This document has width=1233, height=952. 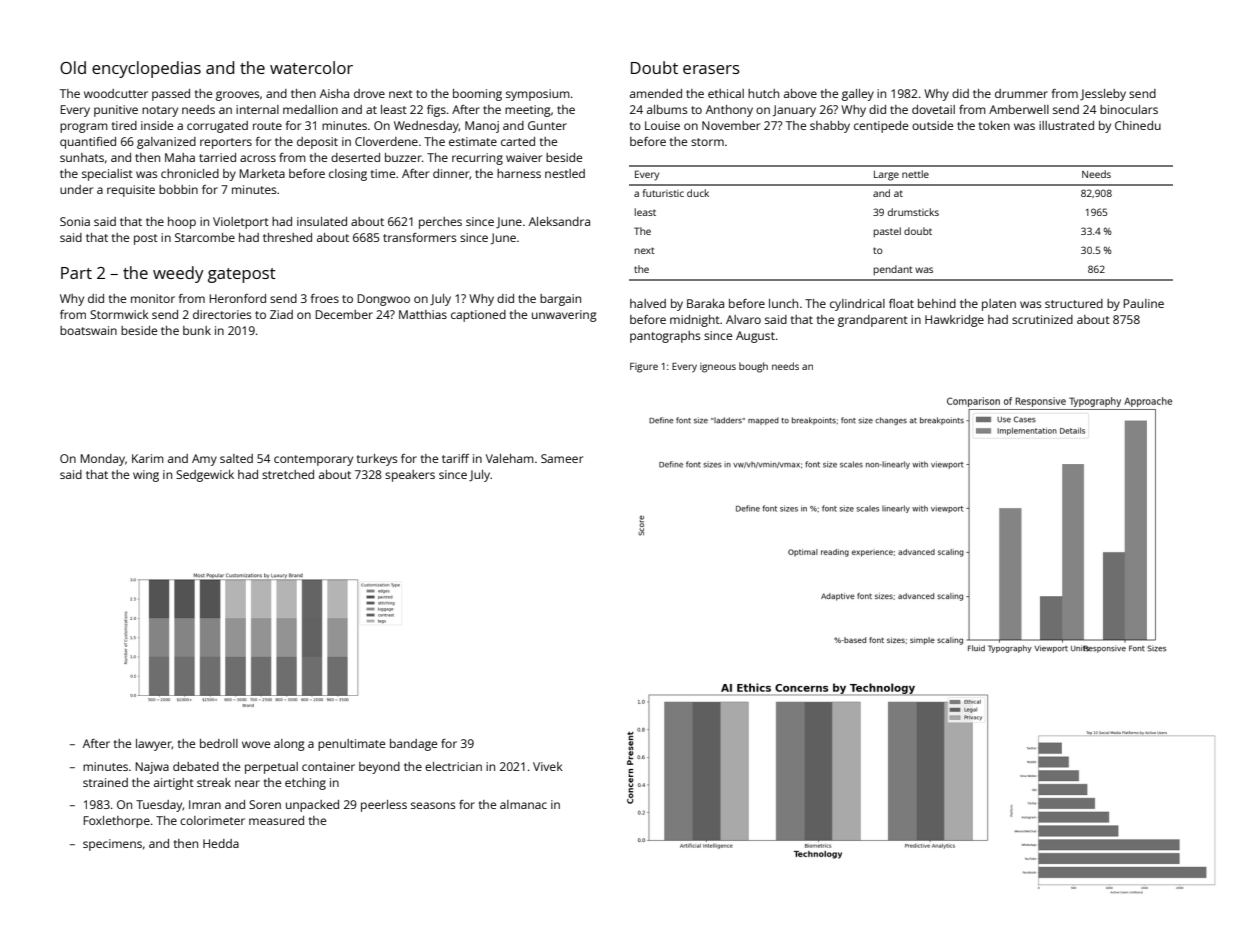 What do you see at coordinates (383, 300) in the document?
I see `Dongwoo` at bounding box center [383, 300].
